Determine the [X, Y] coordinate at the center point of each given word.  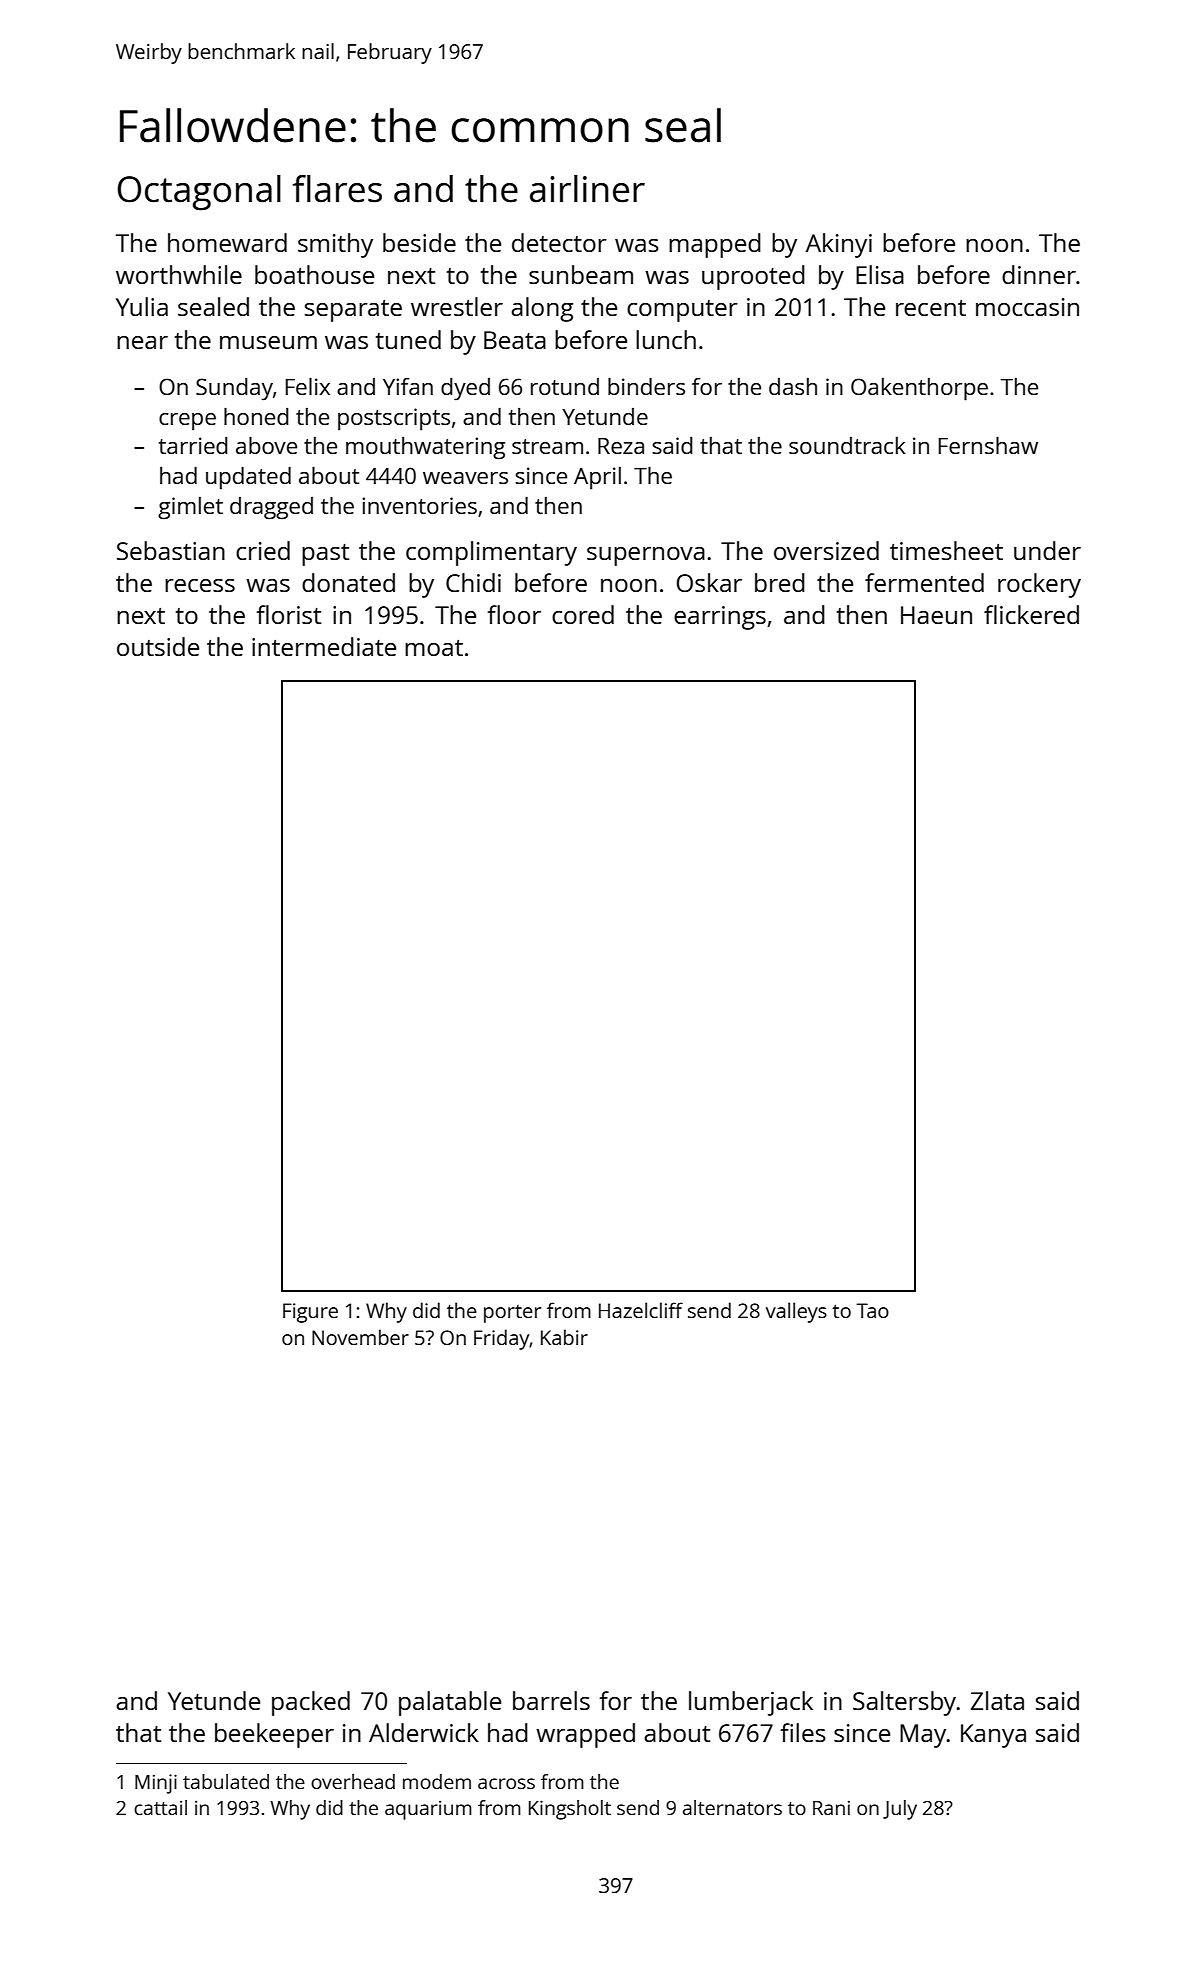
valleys [796, 1312]
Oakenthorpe [919, 389]
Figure [310, 1313]
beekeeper [274, 1735]
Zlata [997, 1700]
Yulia [142, 306]
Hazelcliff [641, 1310]
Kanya [993, 1736]
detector [559, 242]
